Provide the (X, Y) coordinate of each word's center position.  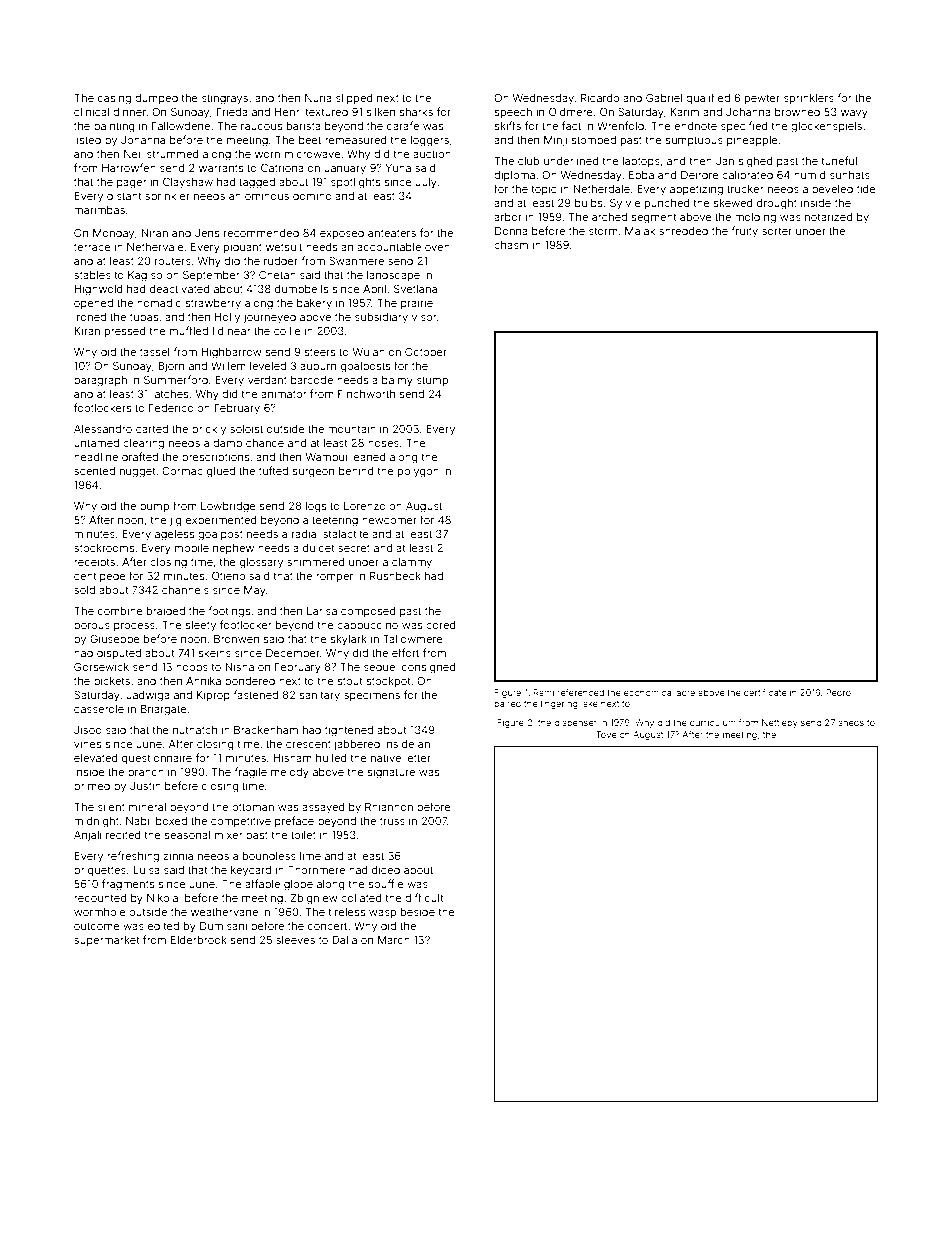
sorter (777, 231)
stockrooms (104, 548)
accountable (389, 247)
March (394, 940)
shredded (683, 231)
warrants (221, 168)
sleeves (295, 940)
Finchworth (366, 393)
